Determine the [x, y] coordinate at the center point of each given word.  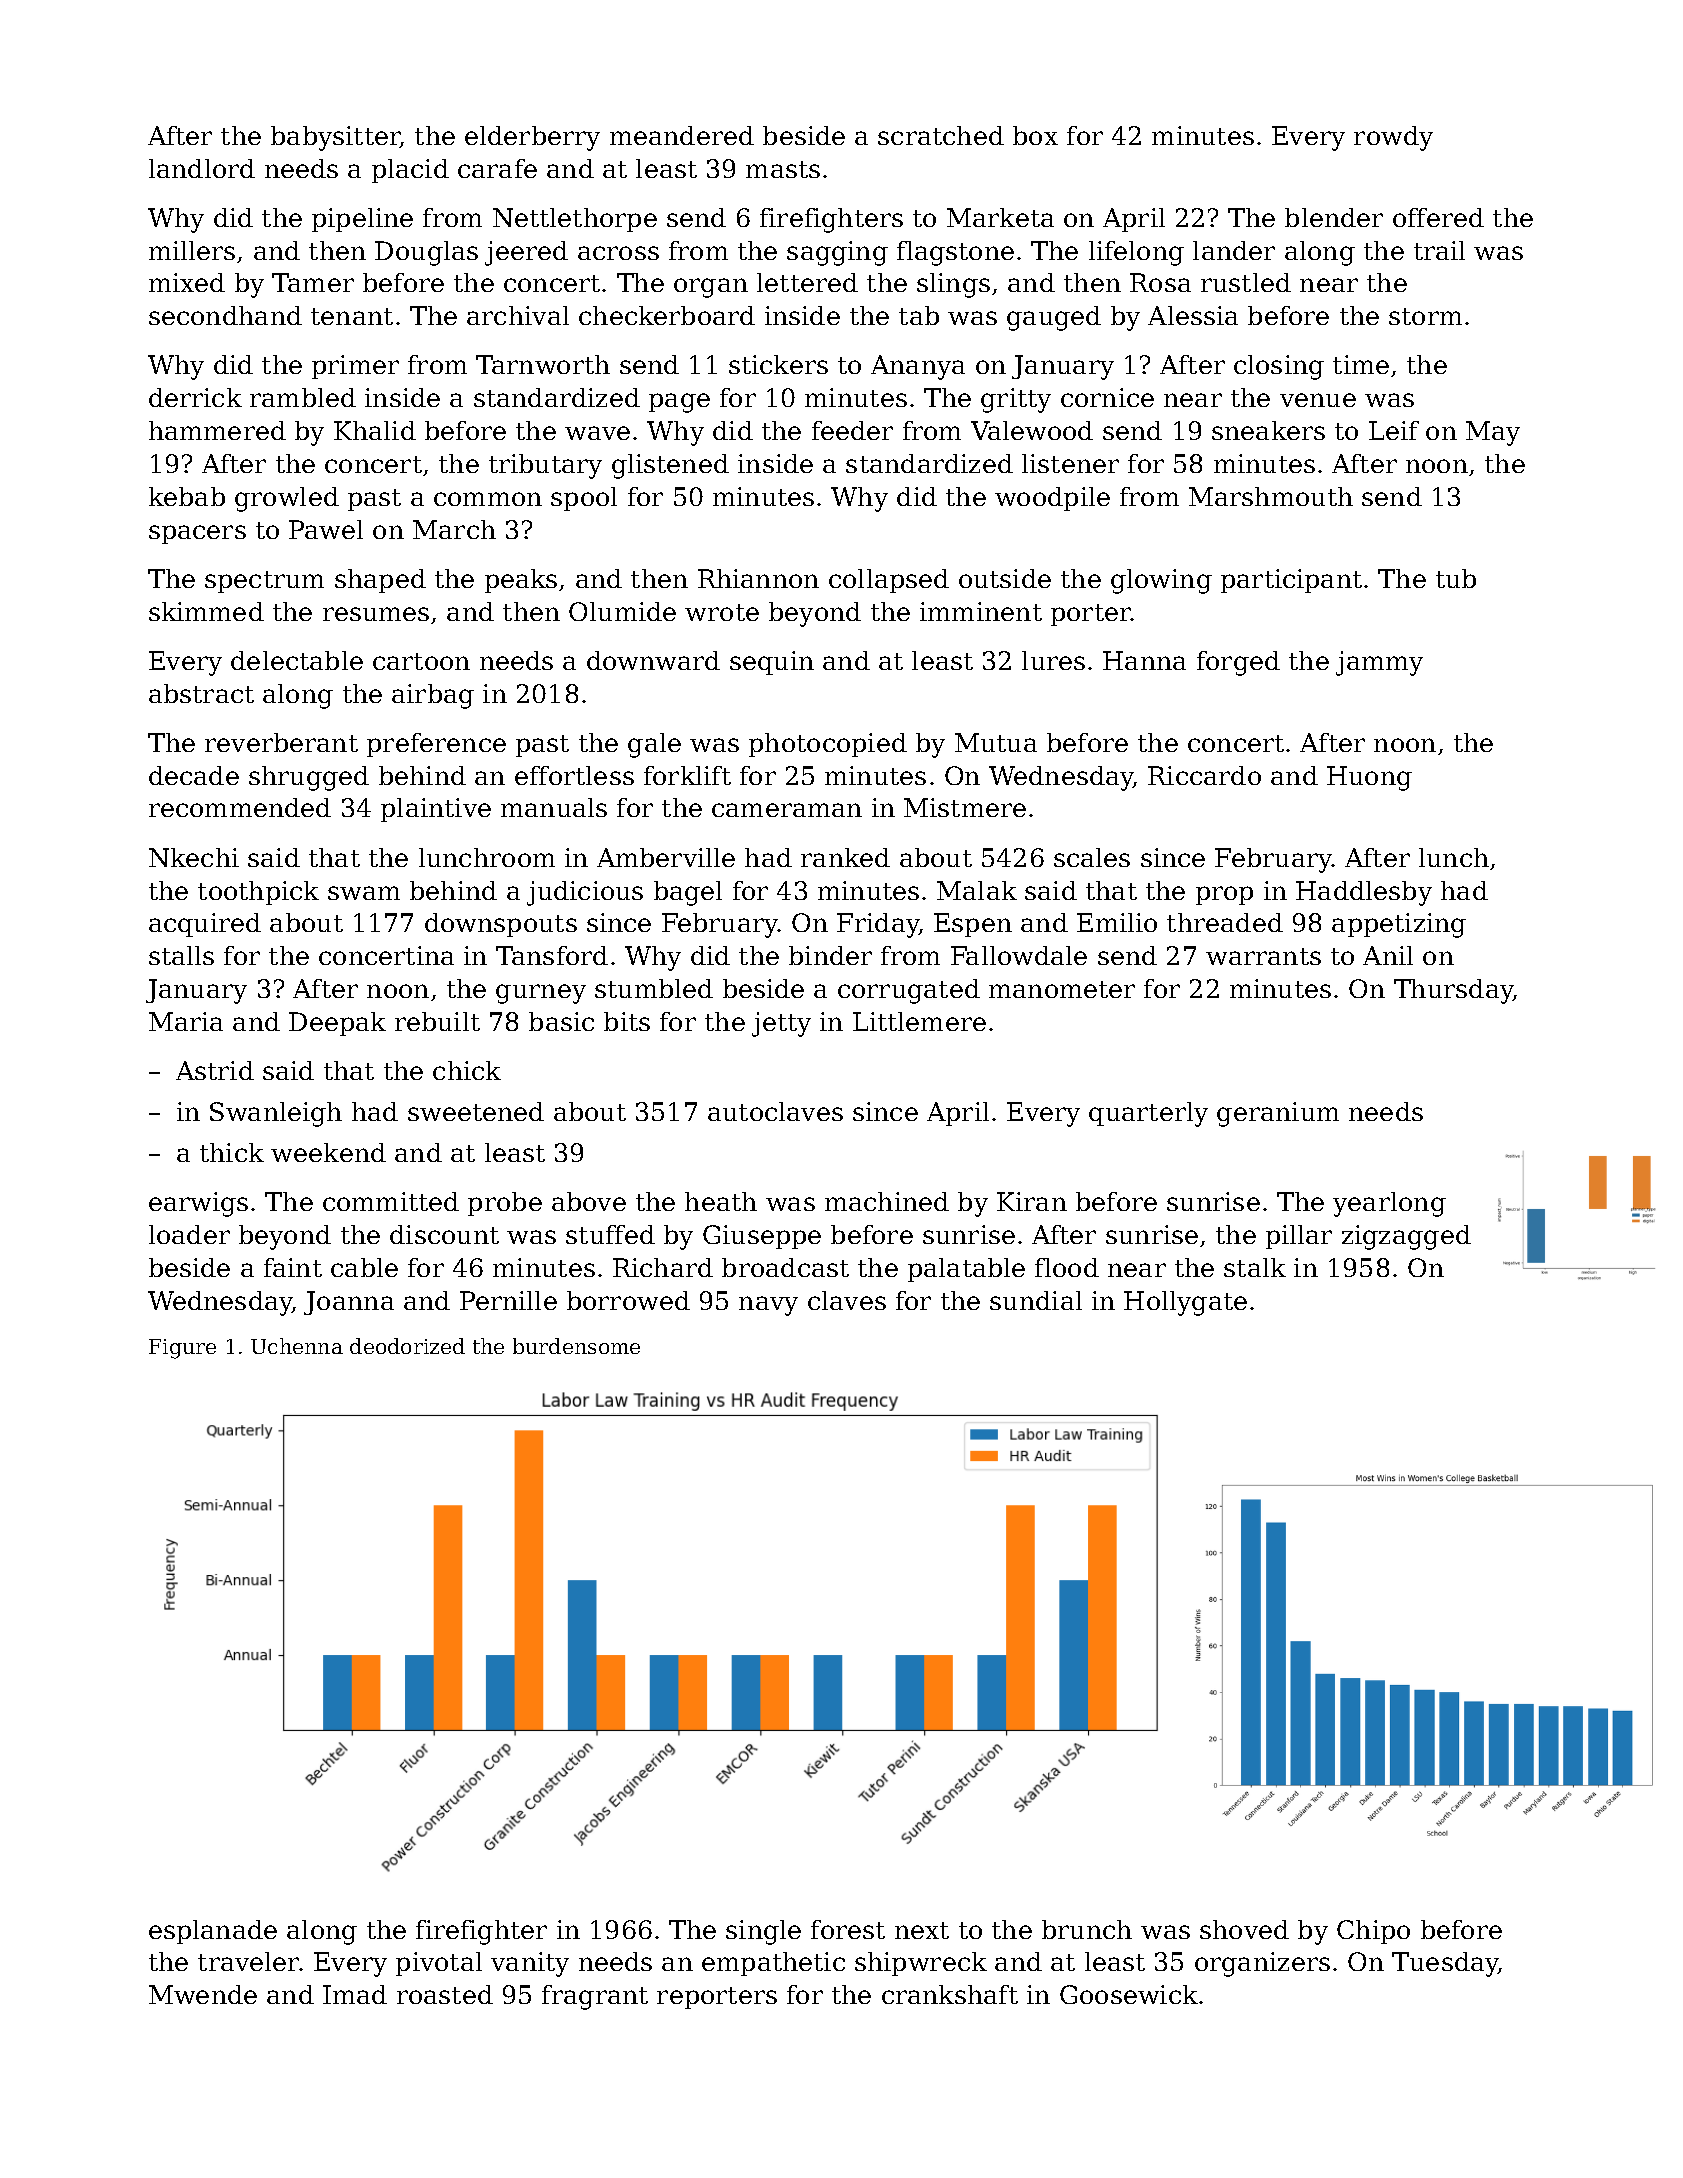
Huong [1369, 778]
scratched [941, 135]
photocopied [828, 745]
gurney [541, 994]
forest [848, 1929]
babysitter [336, 138]
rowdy [1393, 138]
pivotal [439, 1964]
